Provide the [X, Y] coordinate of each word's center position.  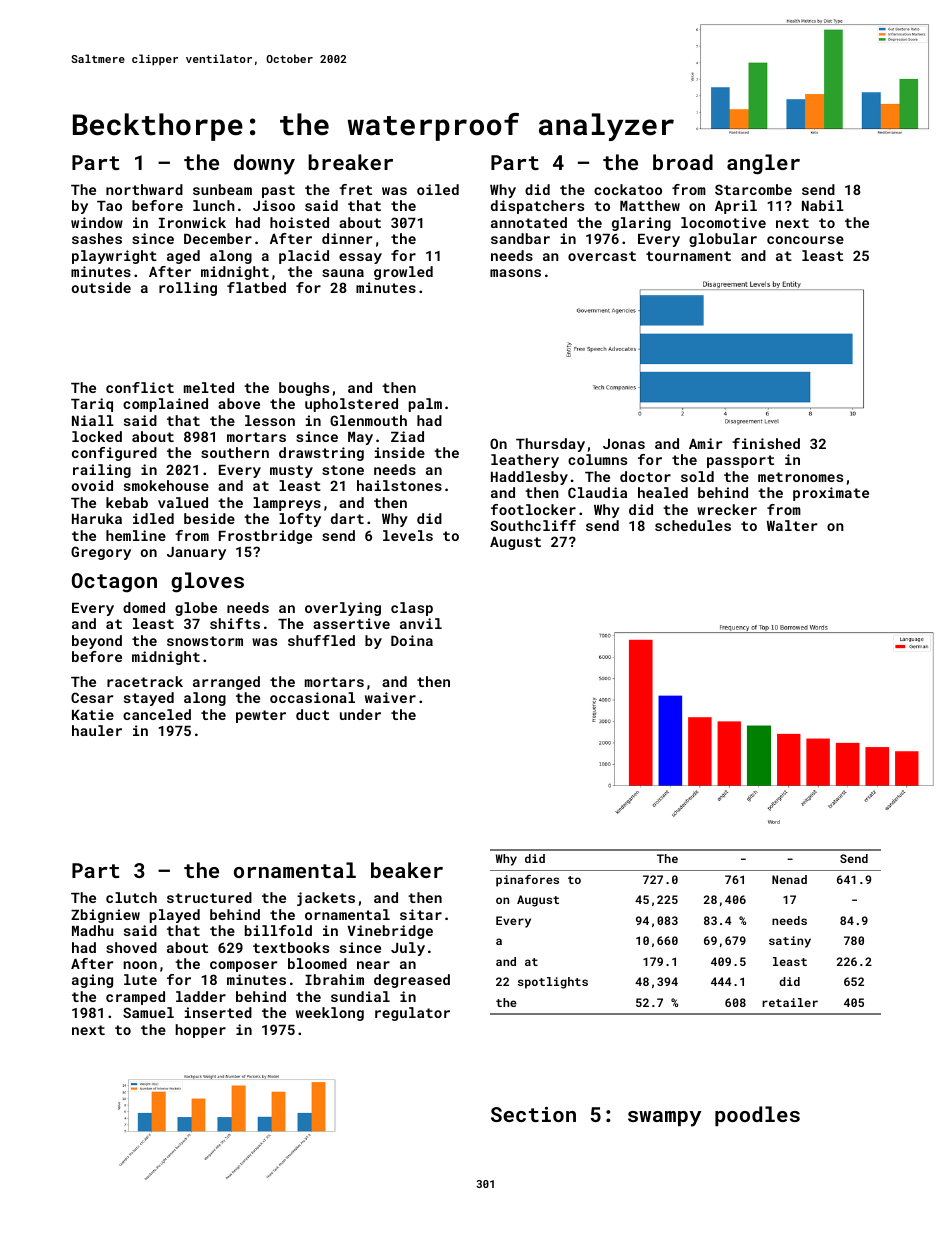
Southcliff [533, 525]
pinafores [527, 881]
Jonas [624, 444]
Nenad [789, 879]
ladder [201, 996]
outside [101, 287]
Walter [792, 525]
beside [209, 518]
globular [723, 240]
